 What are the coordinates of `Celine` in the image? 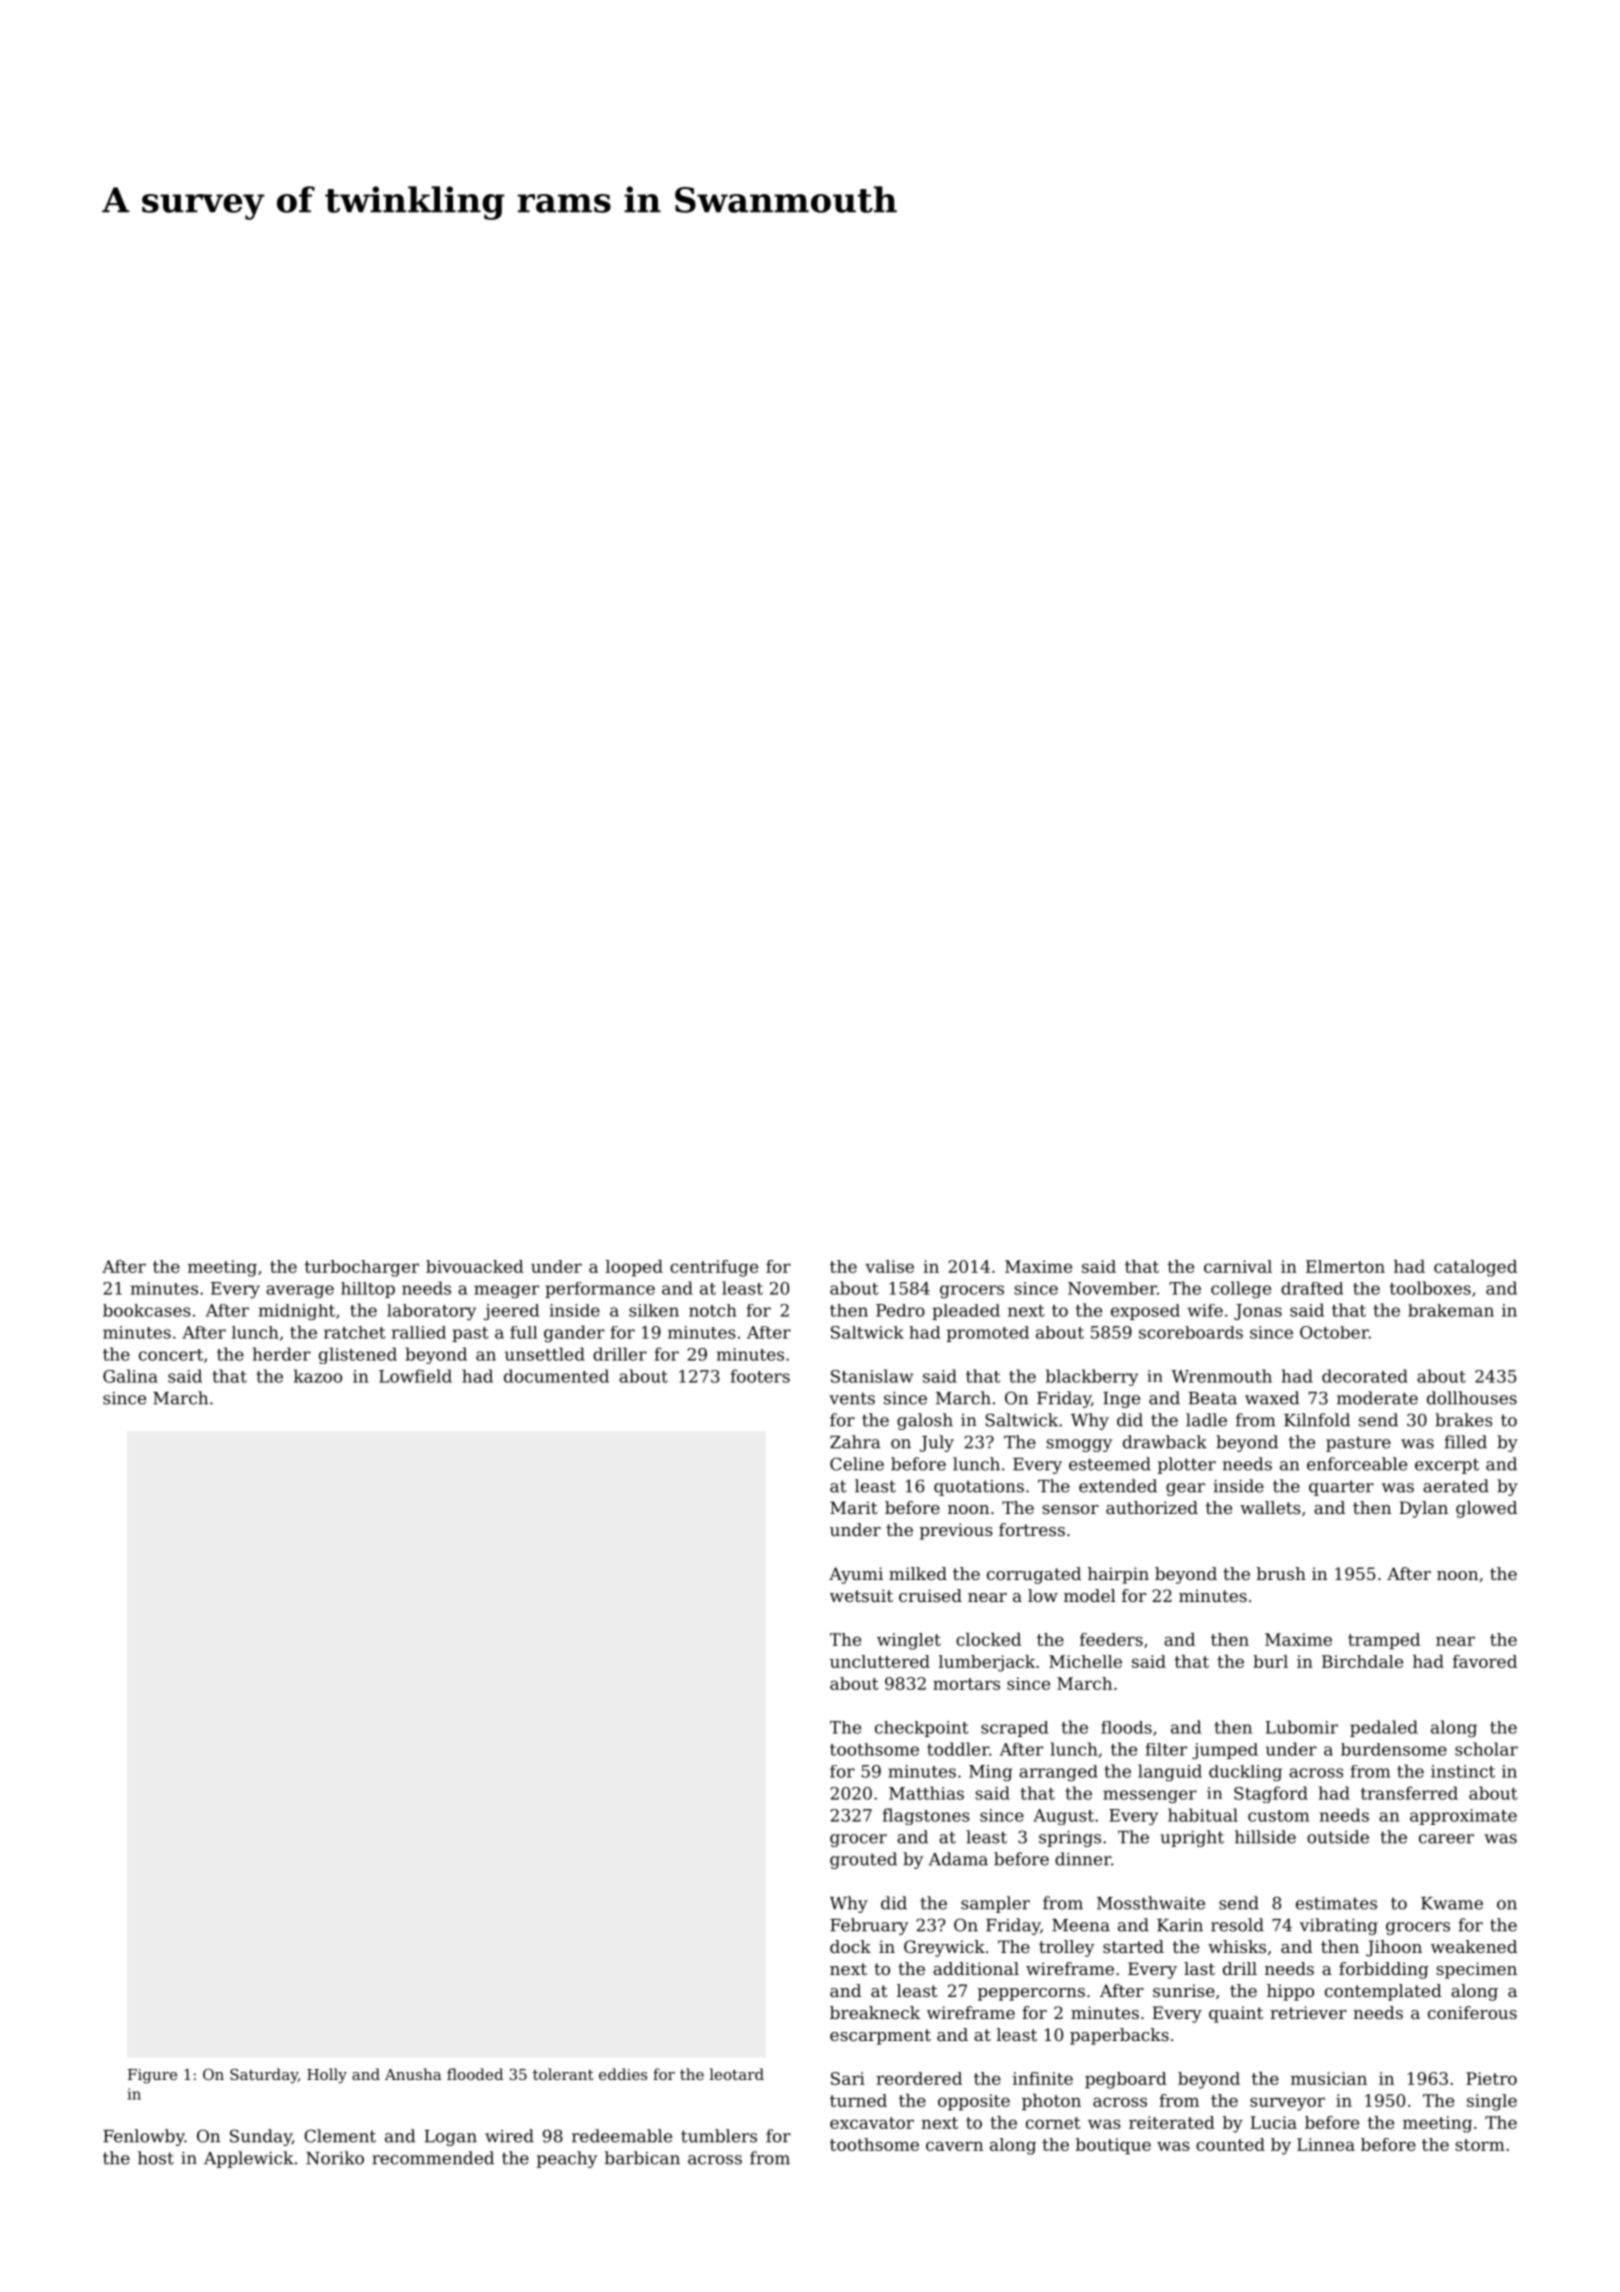 It's located at (857, 1464).
